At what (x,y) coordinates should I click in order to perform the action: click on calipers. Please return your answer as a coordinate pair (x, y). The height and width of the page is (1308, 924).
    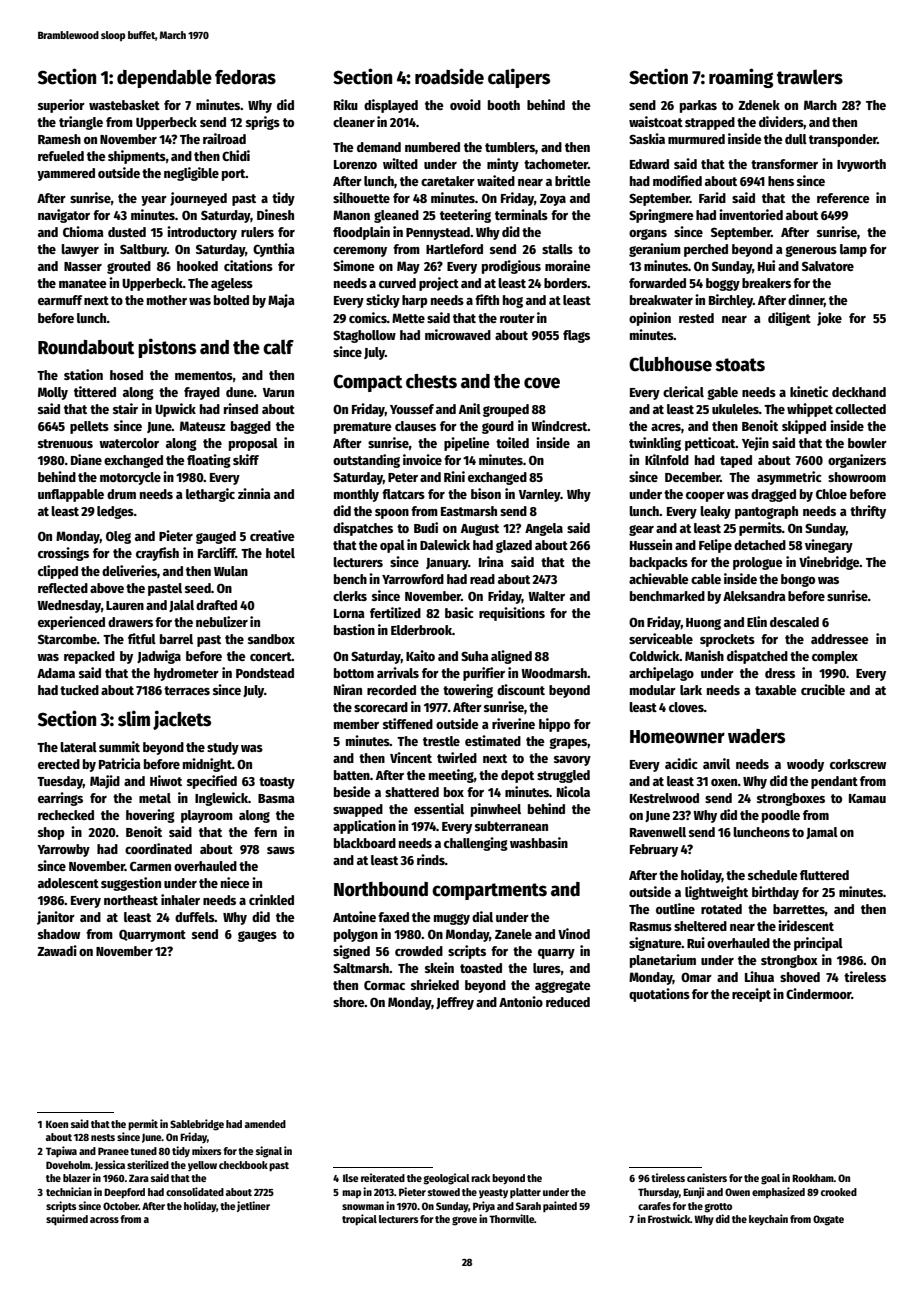
    Looking at the image, I should click on (519, 78).
